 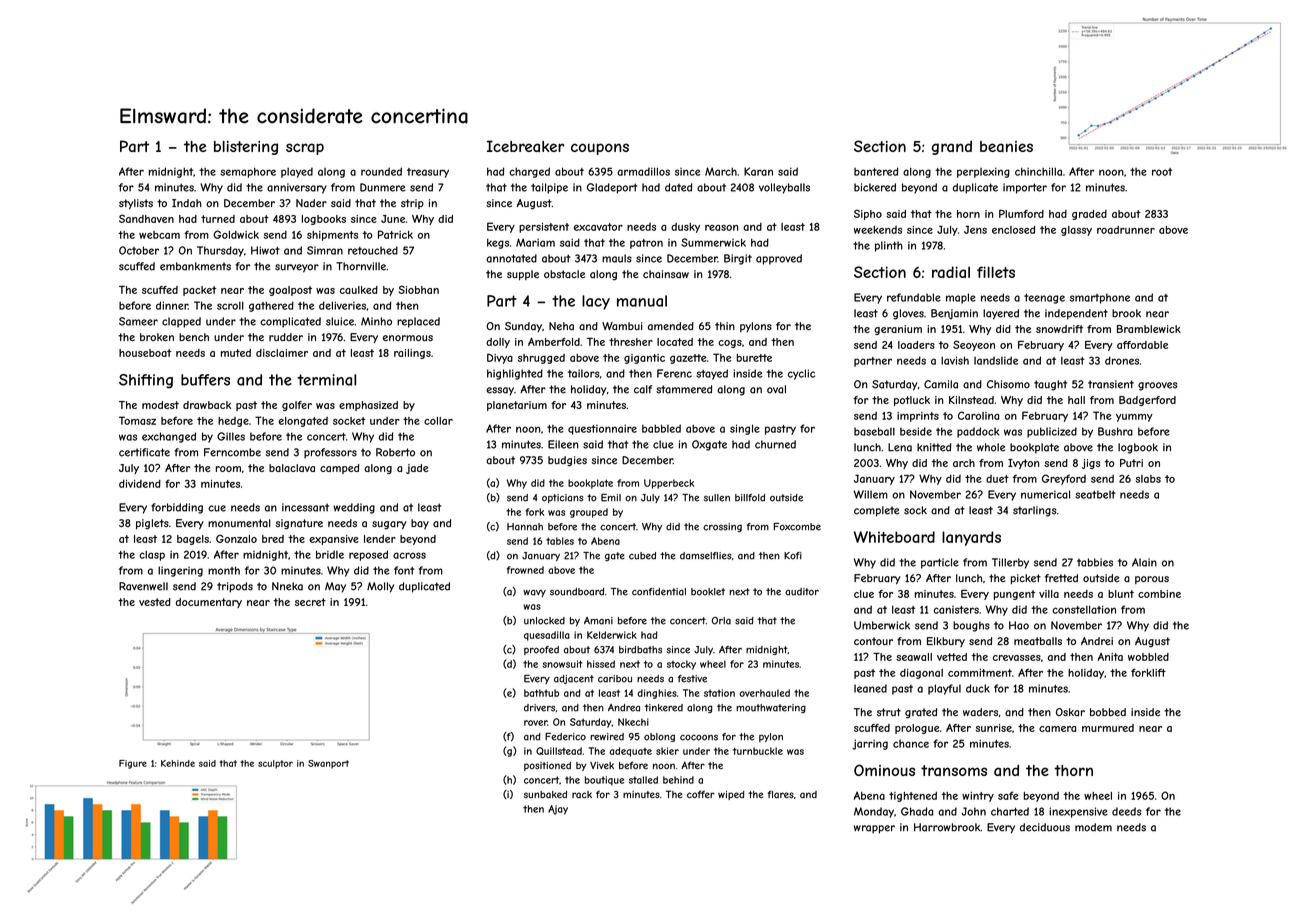 What do you see at coordinates (894, 537) in the page?
I see `Whiteboard` at bounding box center [894, 537].
